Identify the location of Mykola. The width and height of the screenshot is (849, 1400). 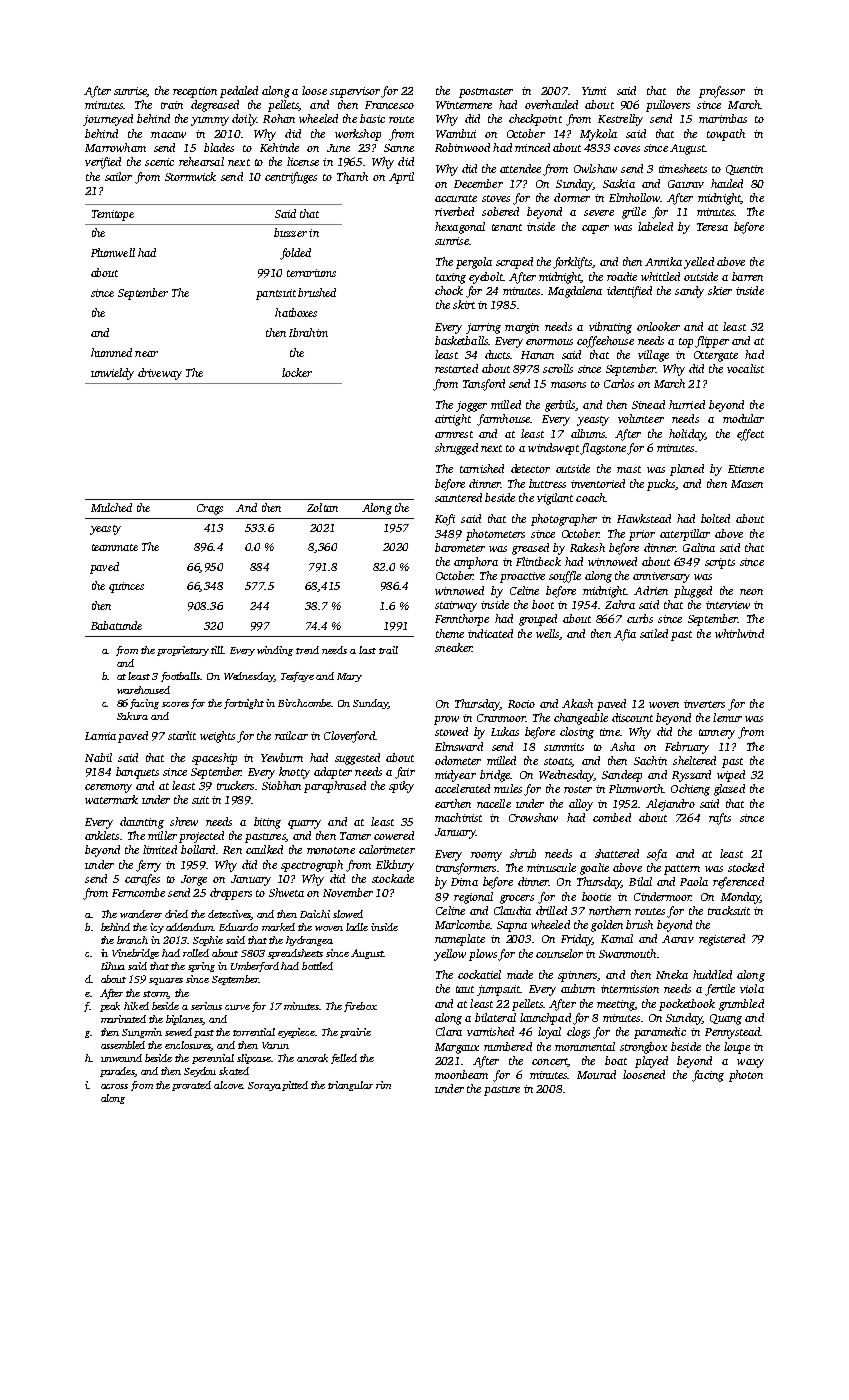
(598, 135).
